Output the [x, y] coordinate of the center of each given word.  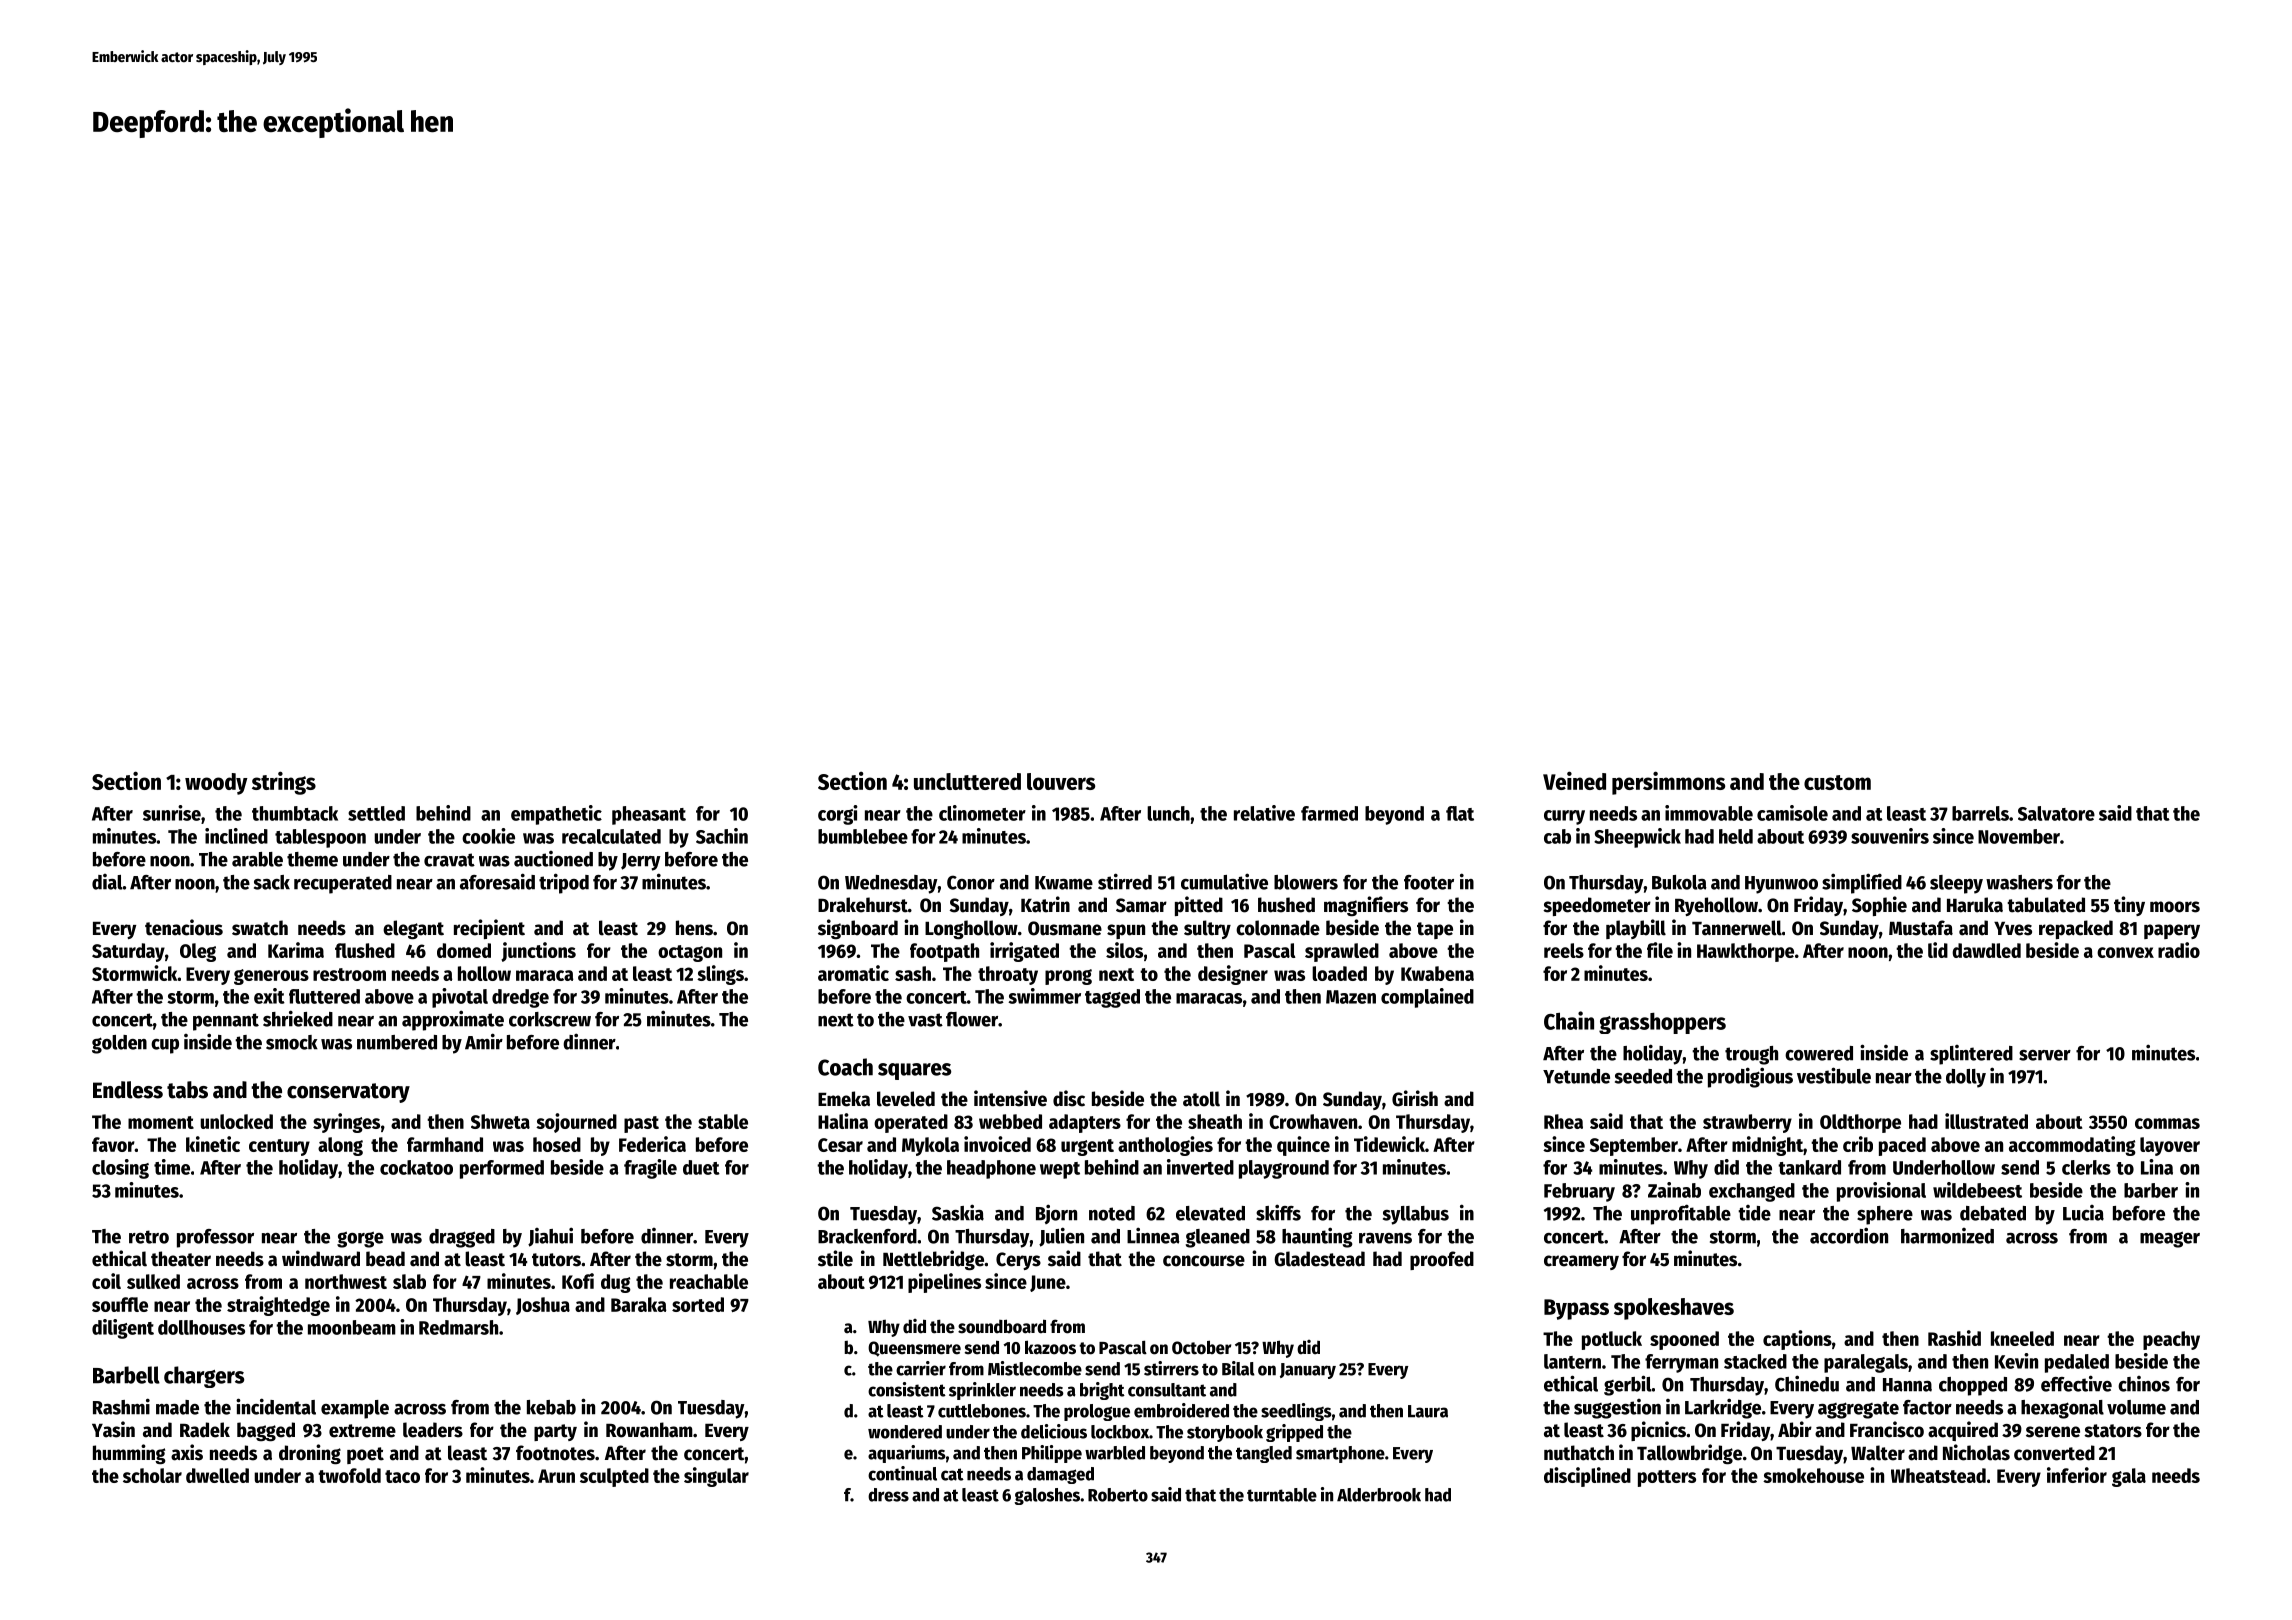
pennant [226, 1022]
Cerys [1018, 1261]
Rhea [1563, 1121]
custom [1837, 782]
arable [257, 859]
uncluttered [967, 781]
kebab [551, 1407]
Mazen [1351, 997]
